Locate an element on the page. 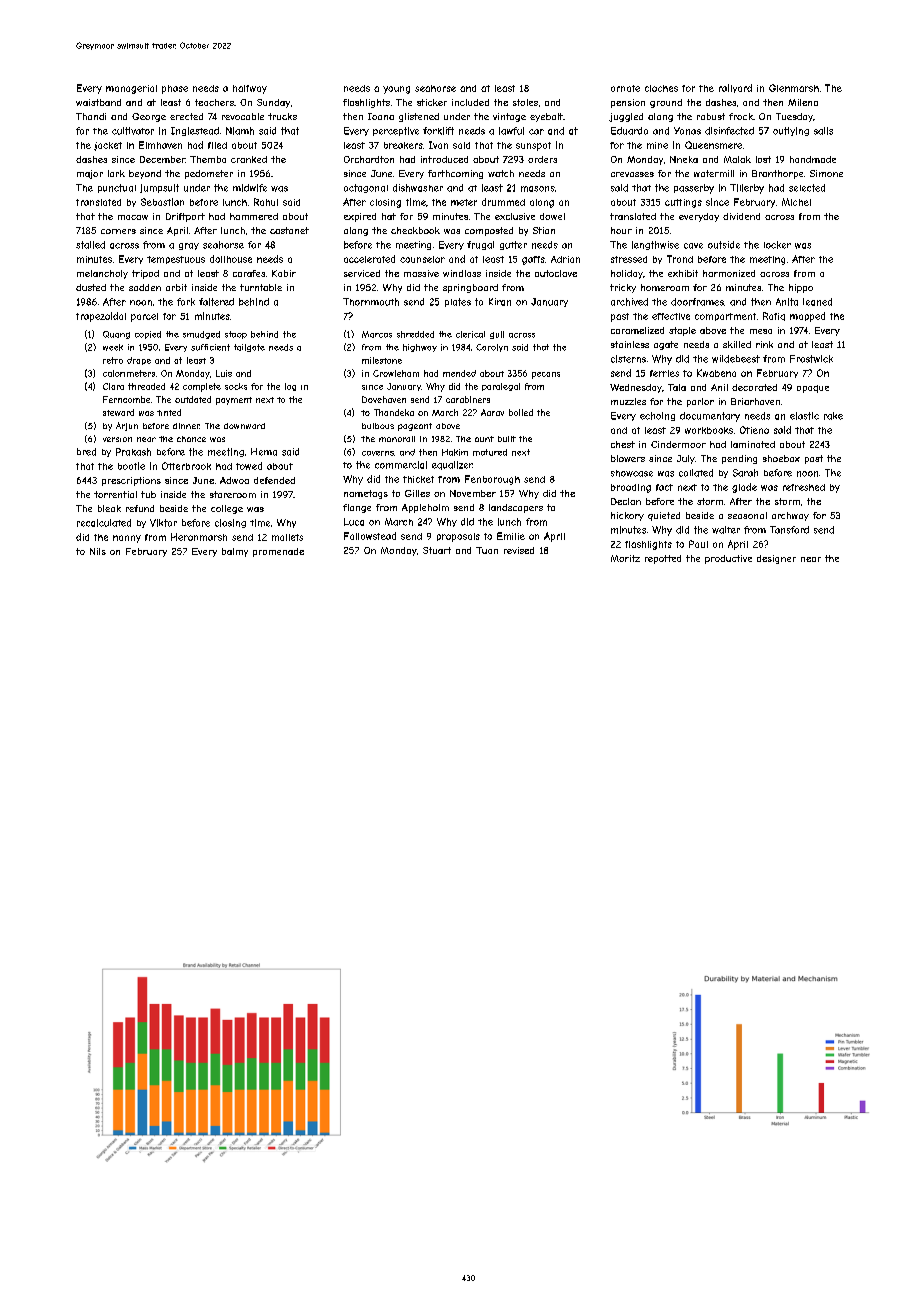 The height and width of the page is (1308, 924). managerial is located at coordinates (131, 89).
